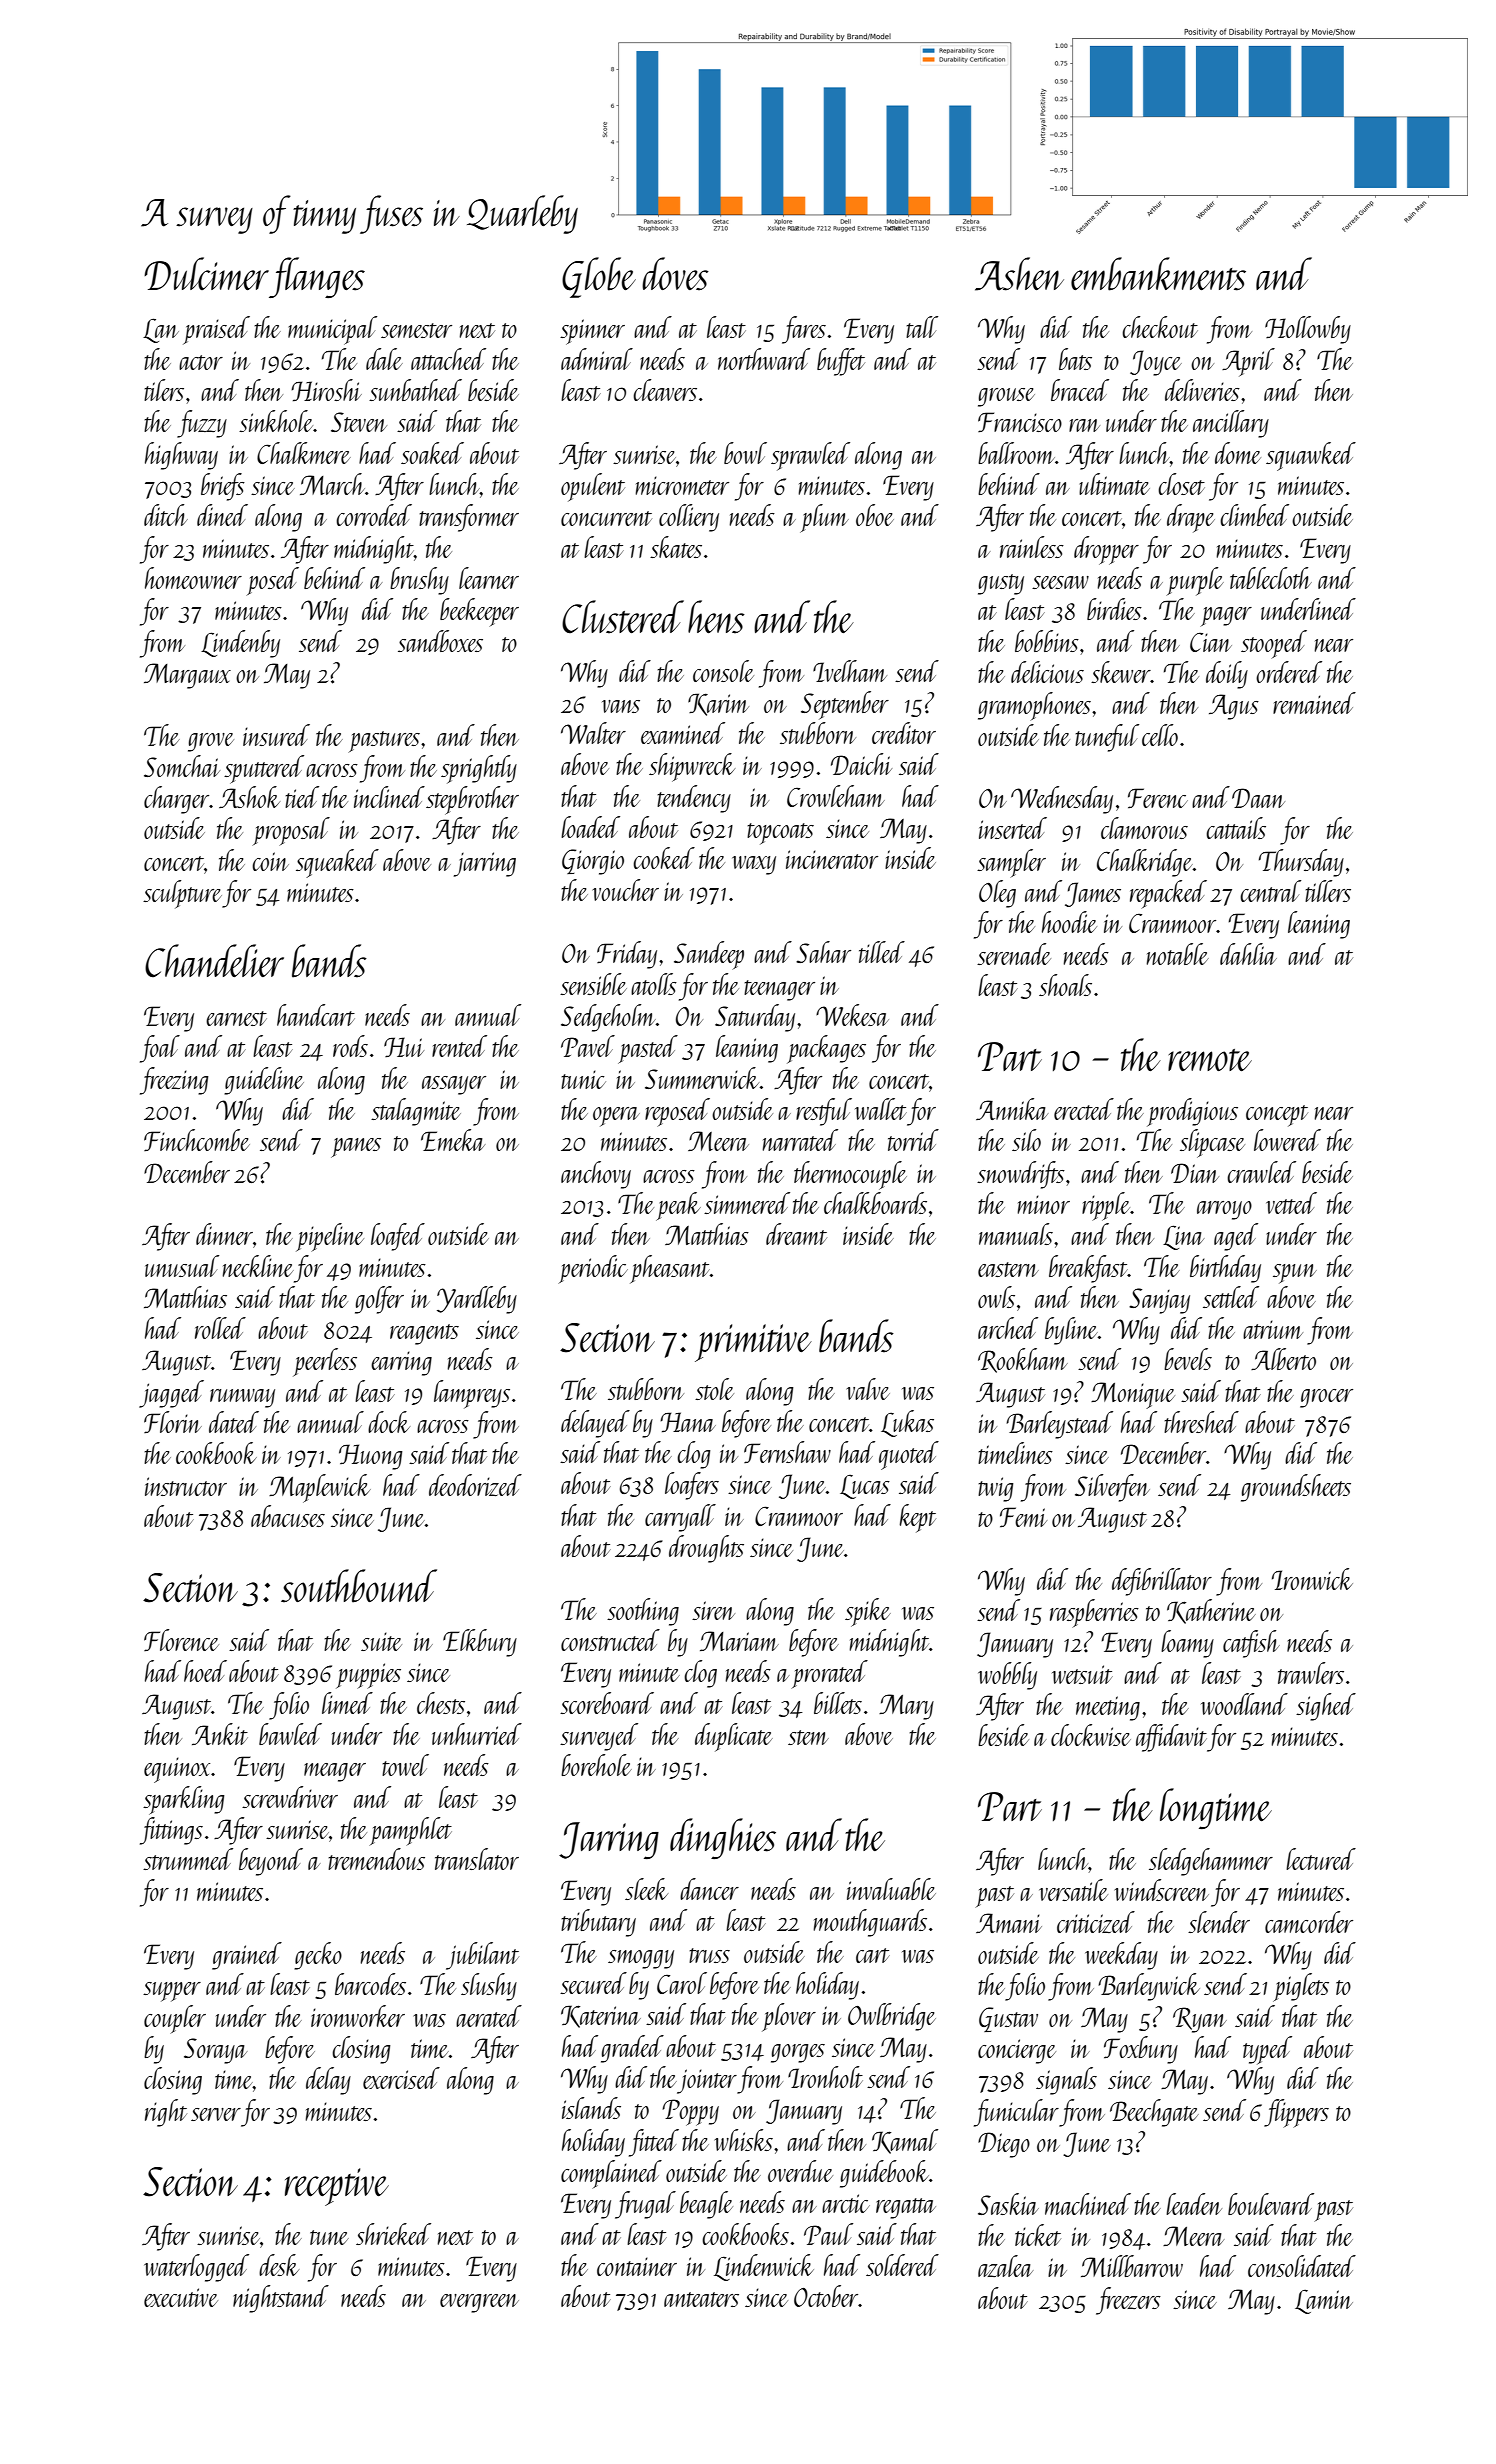 The image size is (1496, 2464). What do you see at coordinates (1311, 456) in the page?
I see `squawked` at bounding box center [1311, 456].
